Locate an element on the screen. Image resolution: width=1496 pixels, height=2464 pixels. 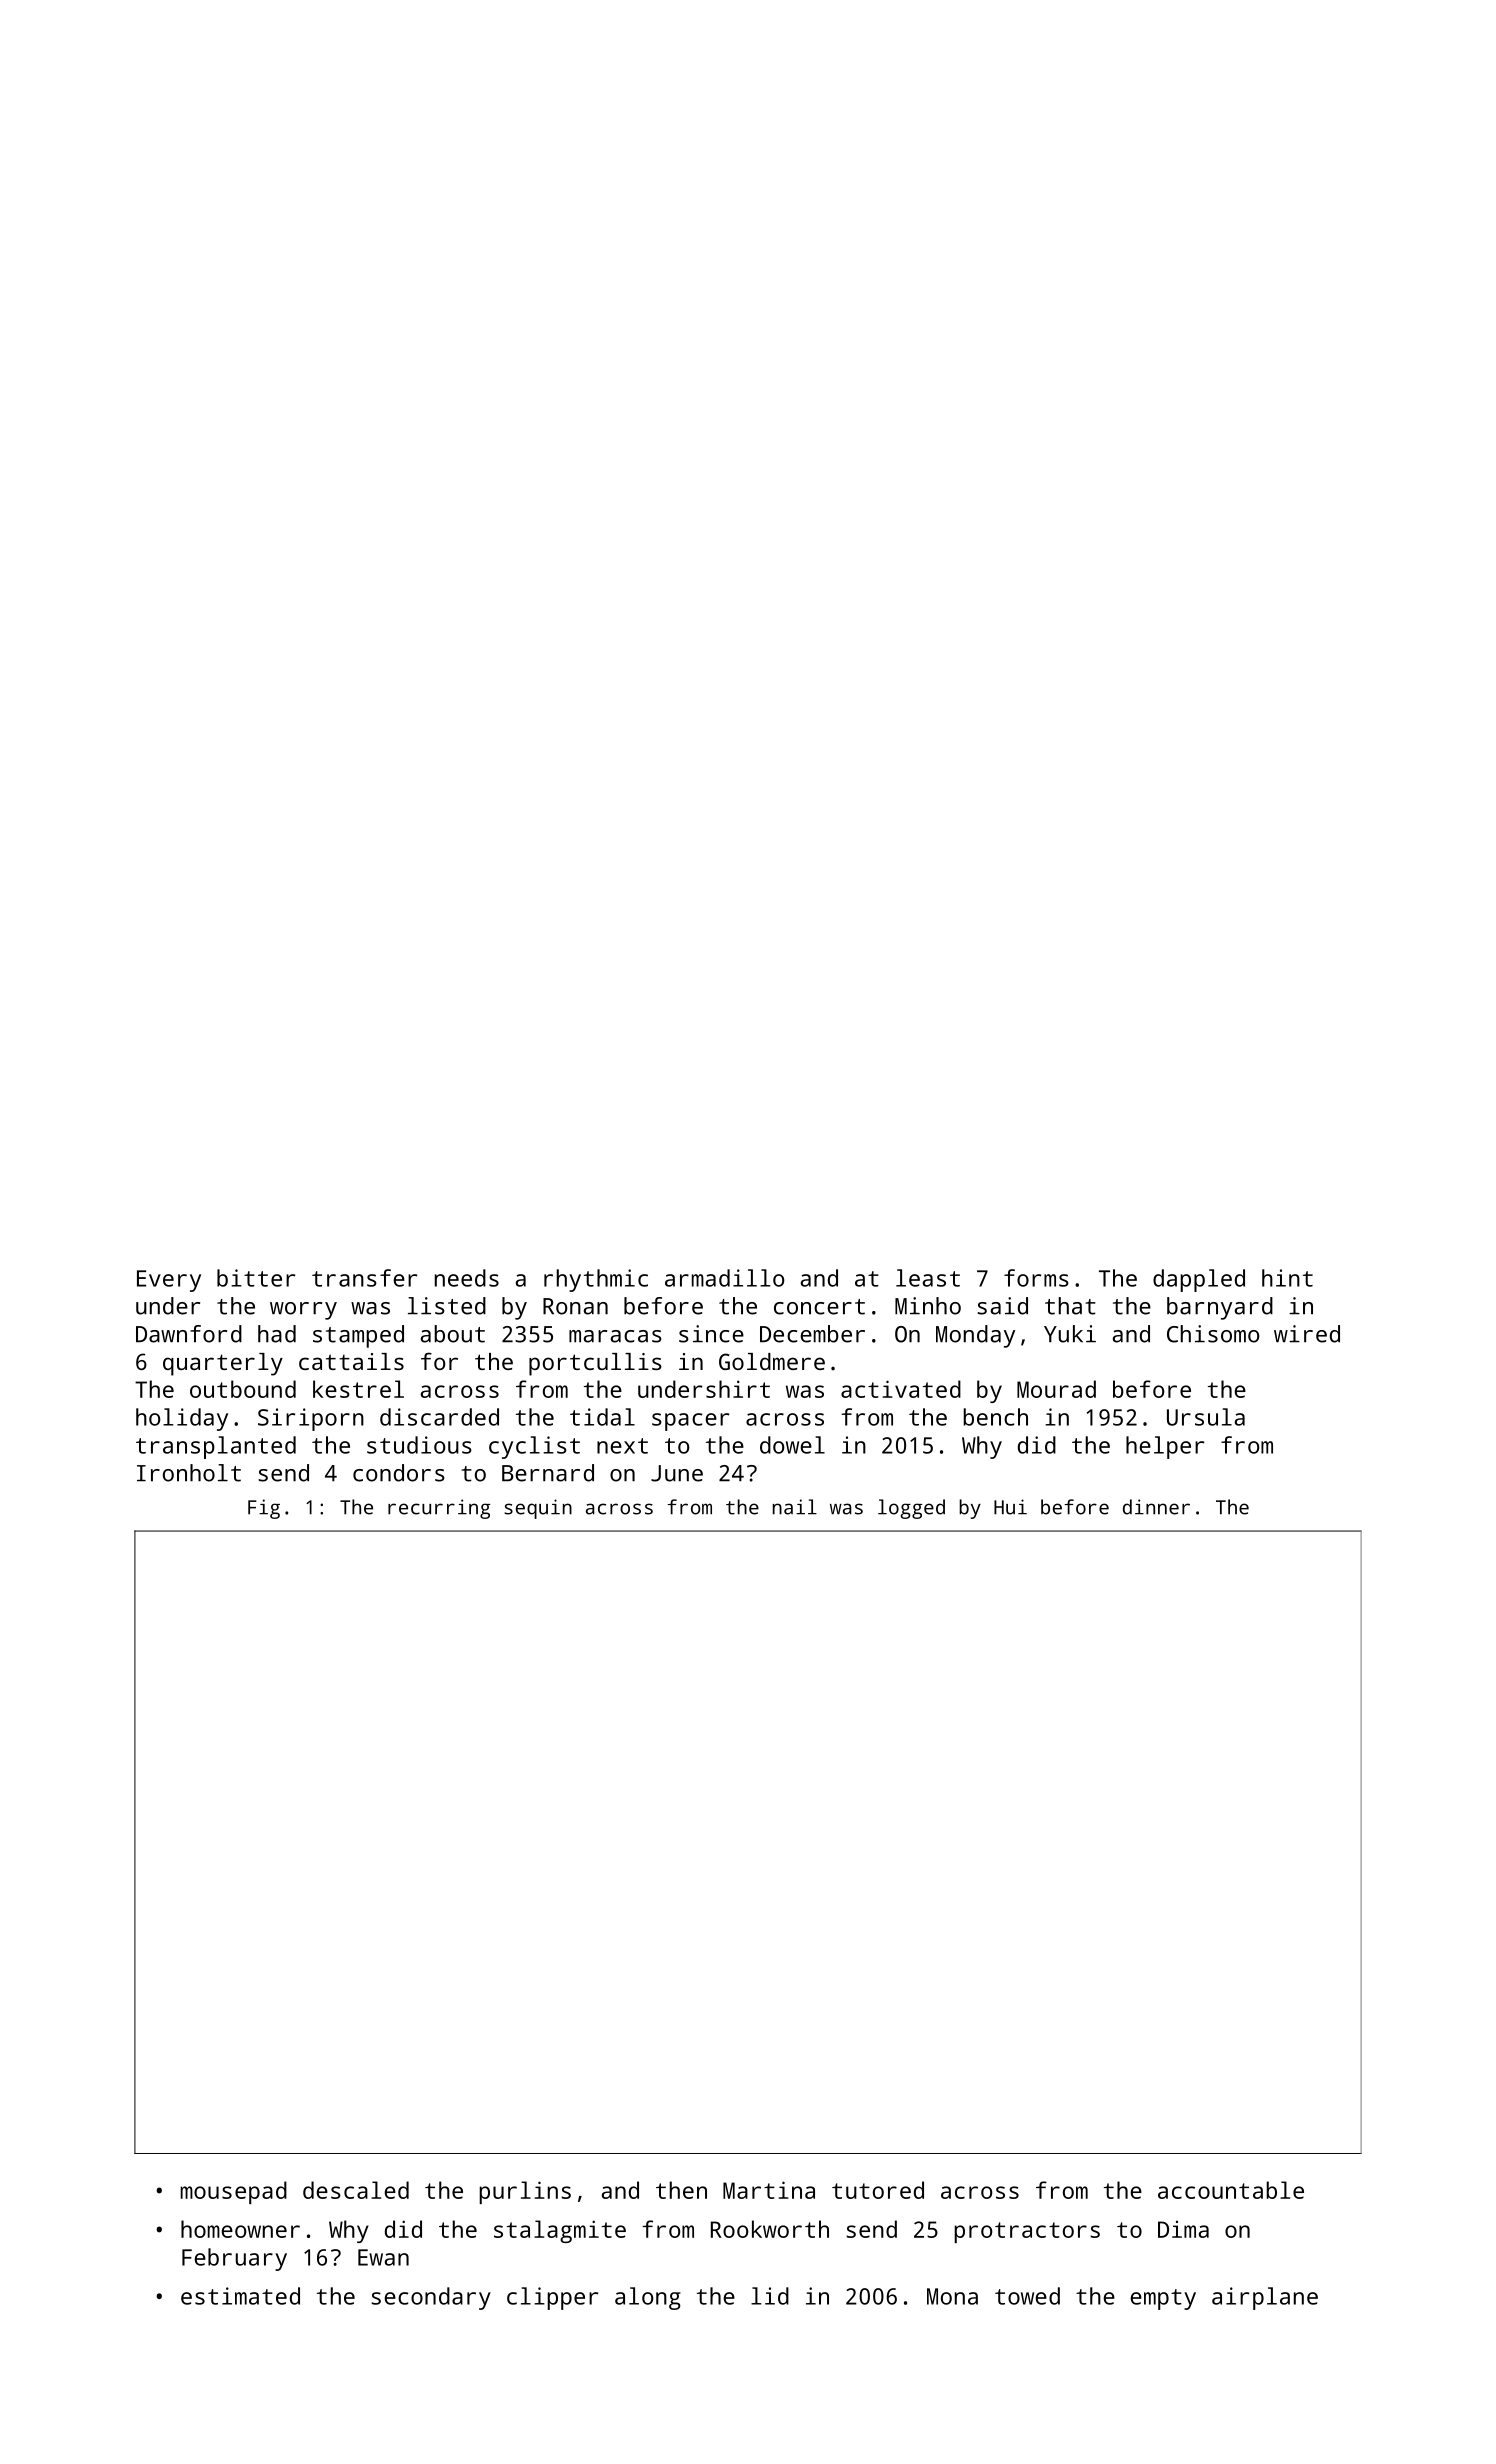
tutored is located at coordinates (878, 2190).
